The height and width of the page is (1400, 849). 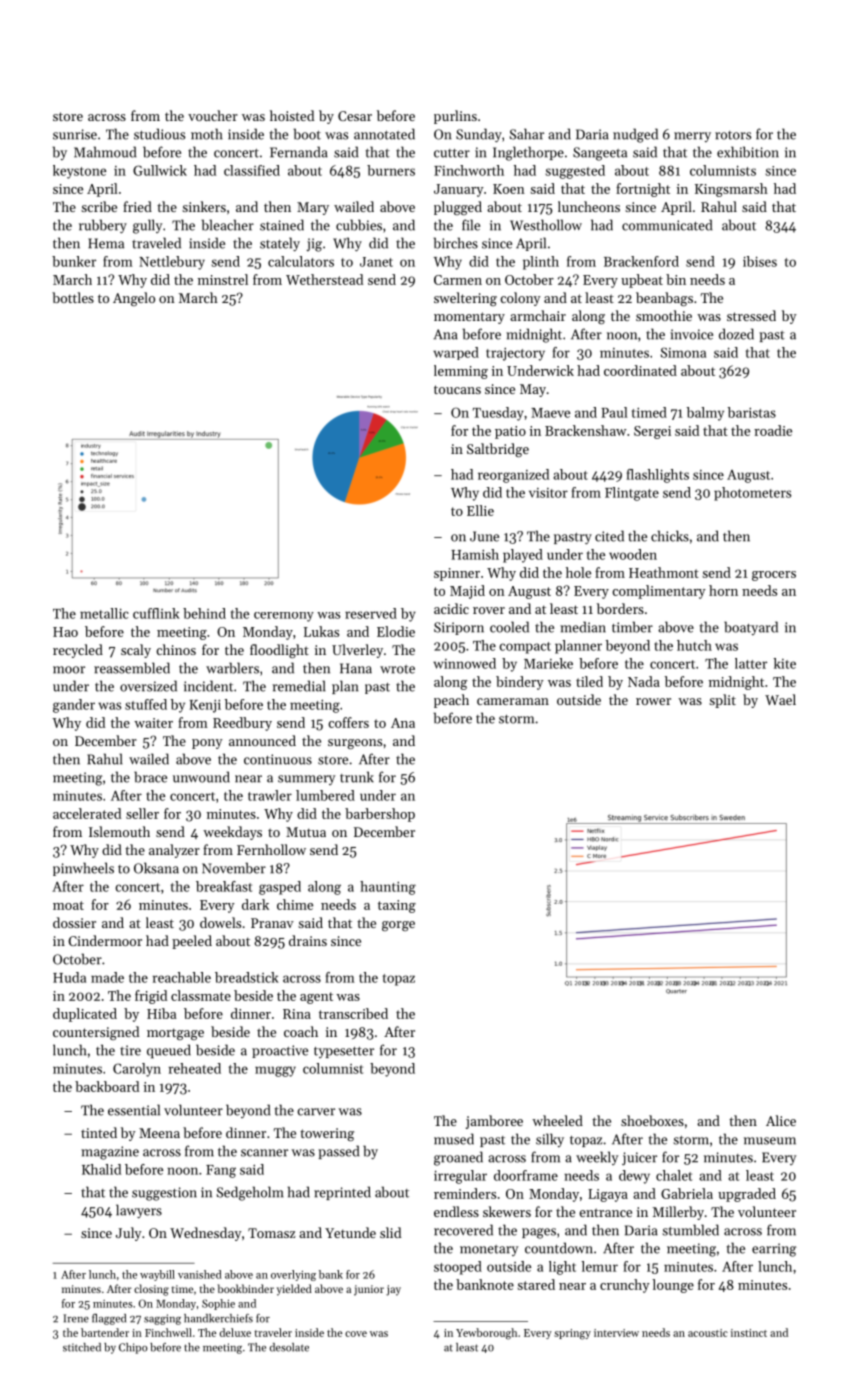 I want to click on agent, so click(x=316, y=998).
